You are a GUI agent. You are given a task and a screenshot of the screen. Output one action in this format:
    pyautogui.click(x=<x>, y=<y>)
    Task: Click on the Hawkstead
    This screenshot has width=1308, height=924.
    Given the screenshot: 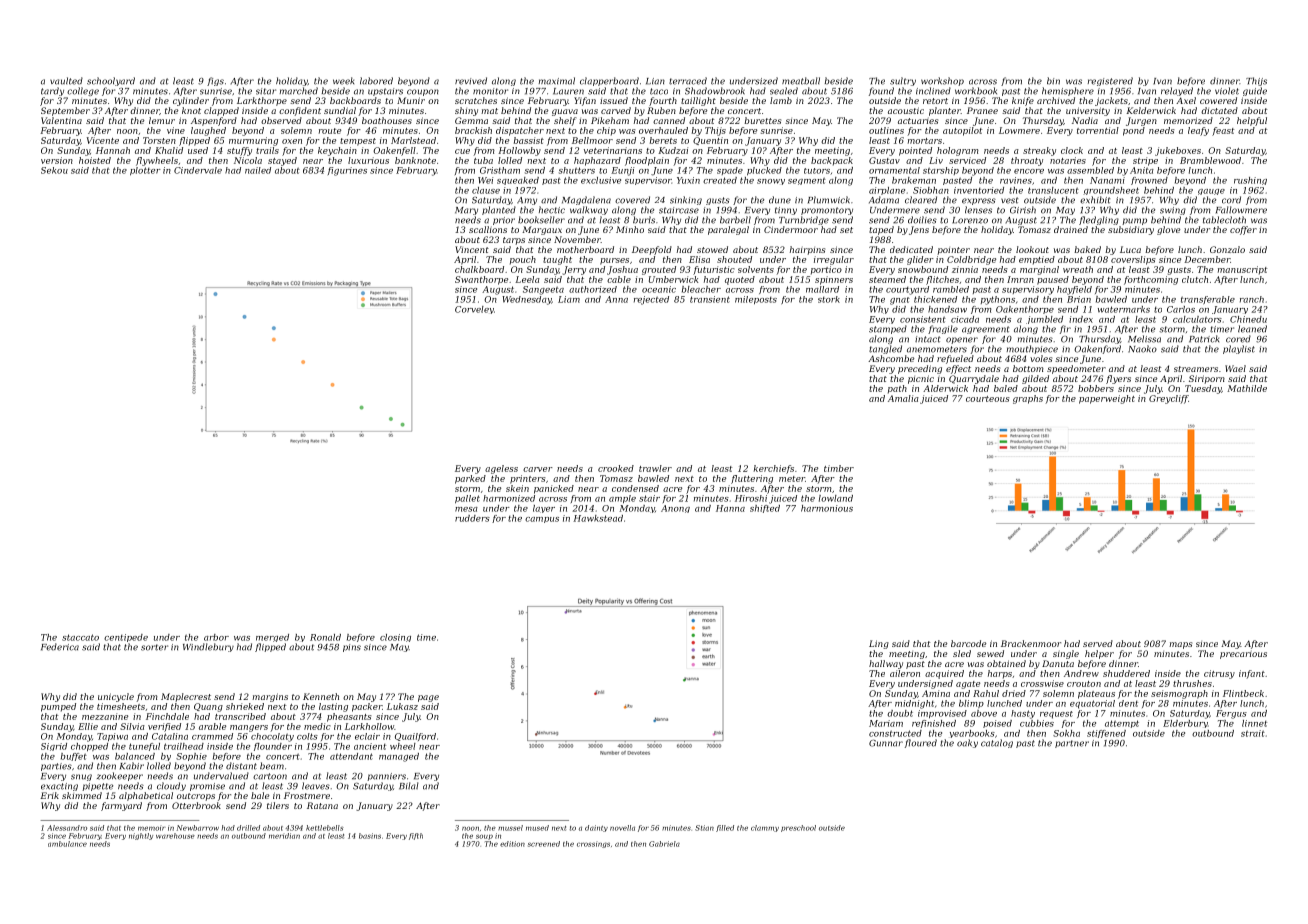 What is the action you would take?
    pyautogui.click(x=598, y=518)
